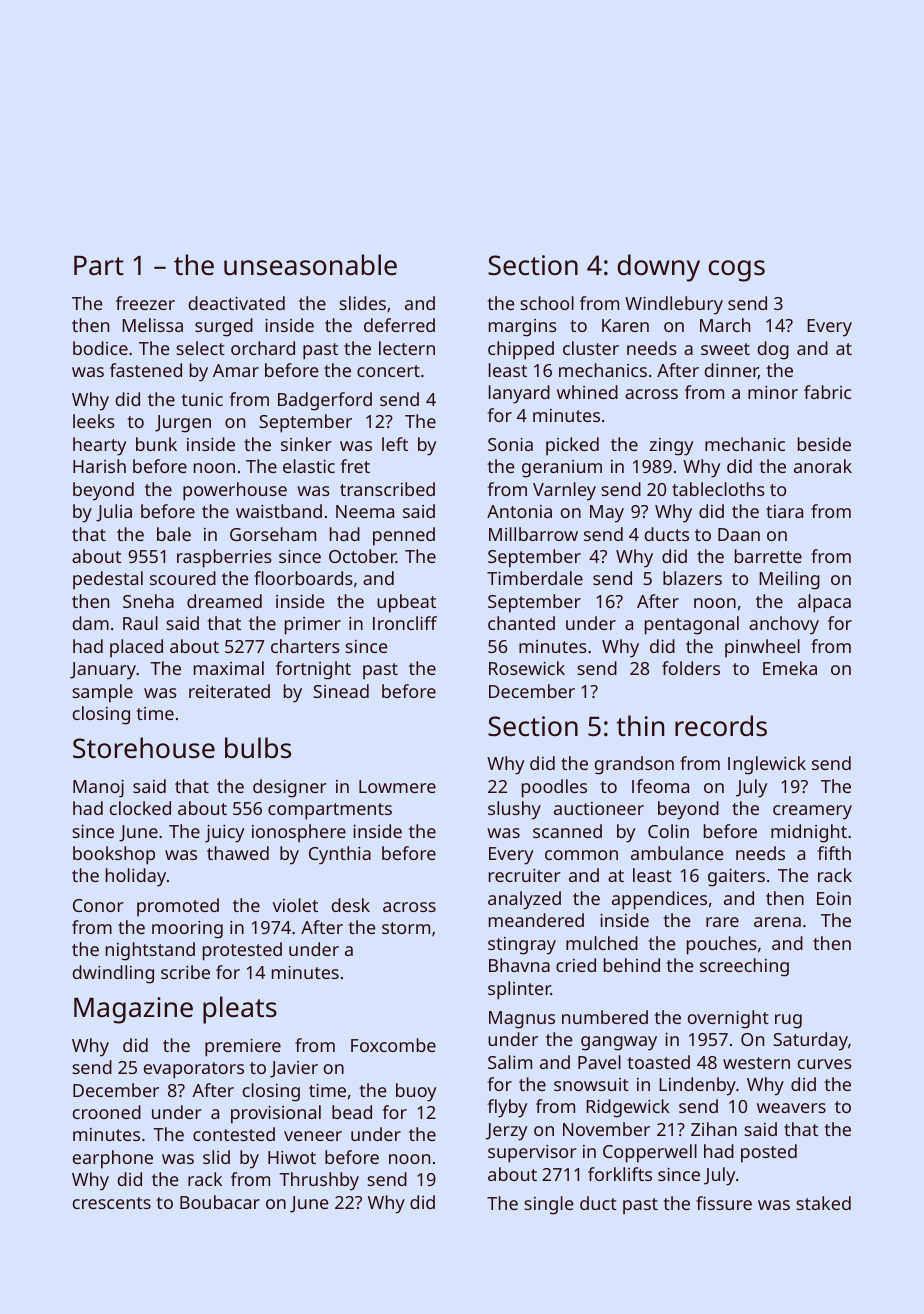 This page has height=1314, width=924. I want to click on deactivated, so click(237, 303).
